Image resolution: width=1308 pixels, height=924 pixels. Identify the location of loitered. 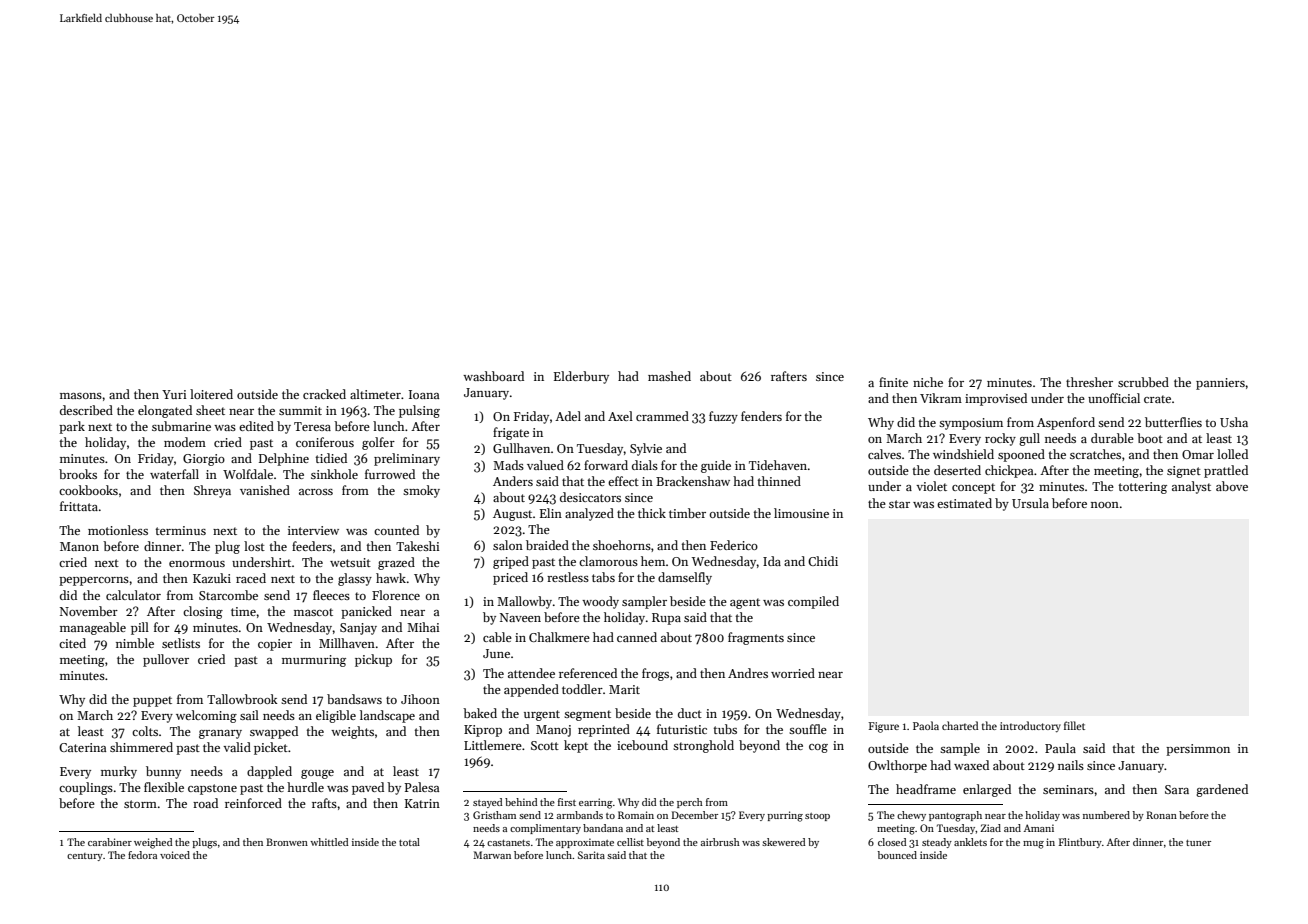
(211, 394).
